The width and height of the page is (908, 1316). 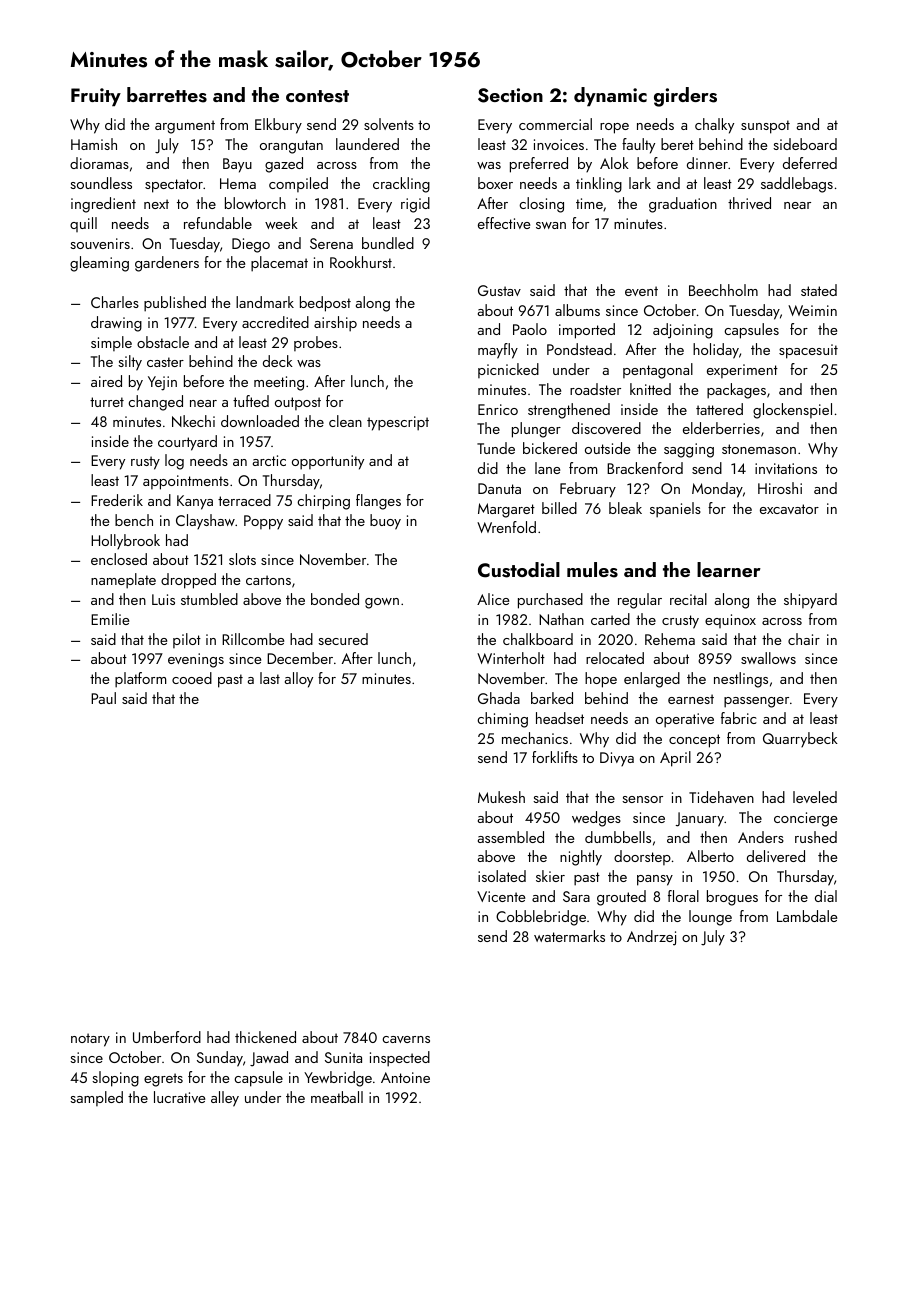 I want to click on Paul, so click(x=103, y=698).
